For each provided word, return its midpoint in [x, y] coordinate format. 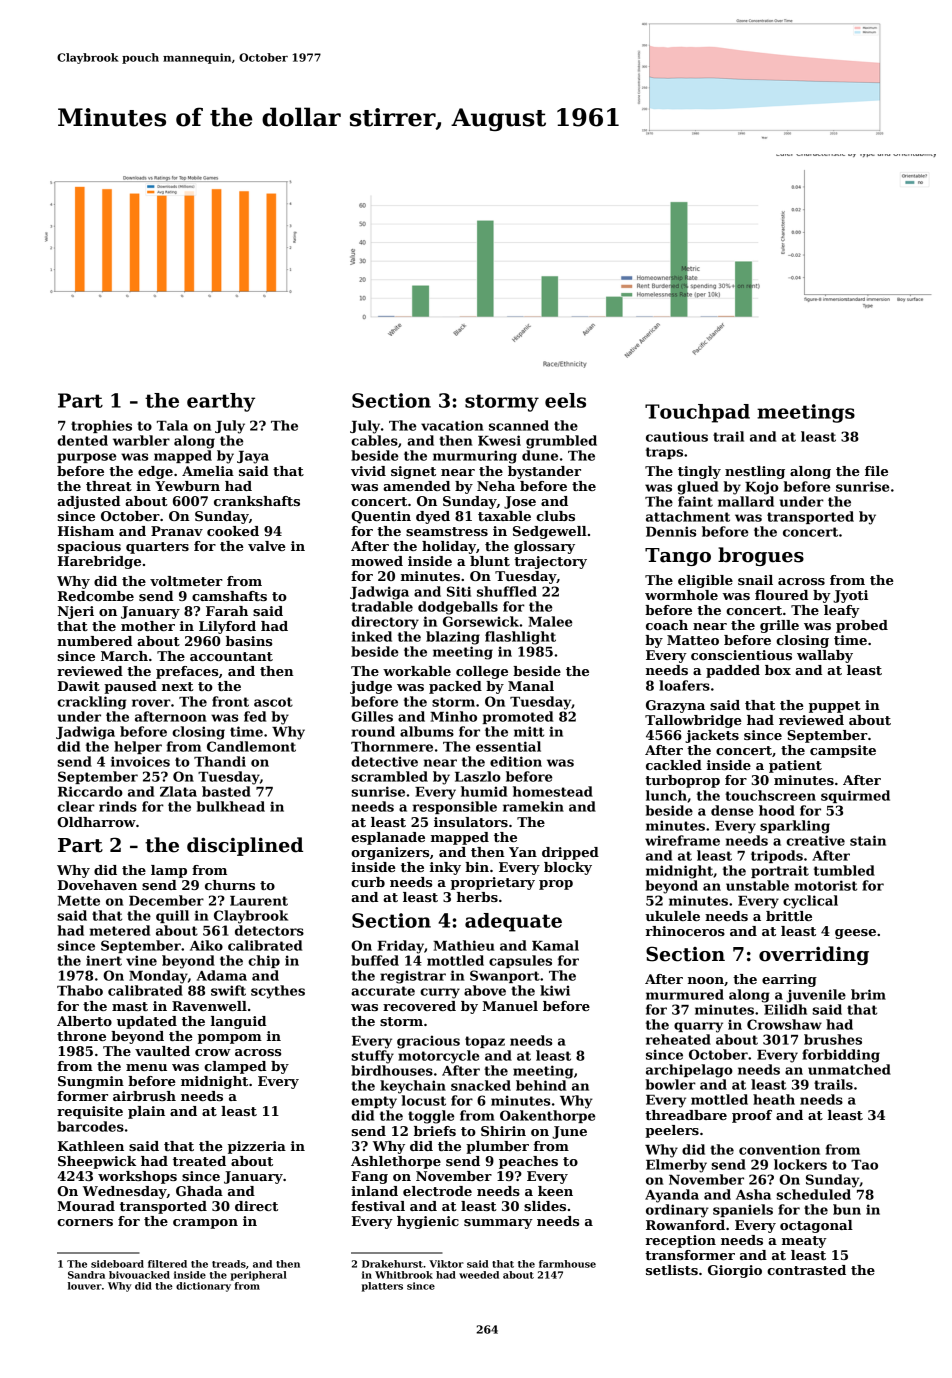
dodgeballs [458, 608]
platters [382, 1287]
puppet [835, 707]
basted [226, 791]
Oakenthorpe [547, 1116]
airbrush [144, 1096]
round [373, 731]
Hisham [86, 531]
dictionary [203, 1287]
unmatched [849, 1069]
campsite [843, 751]
